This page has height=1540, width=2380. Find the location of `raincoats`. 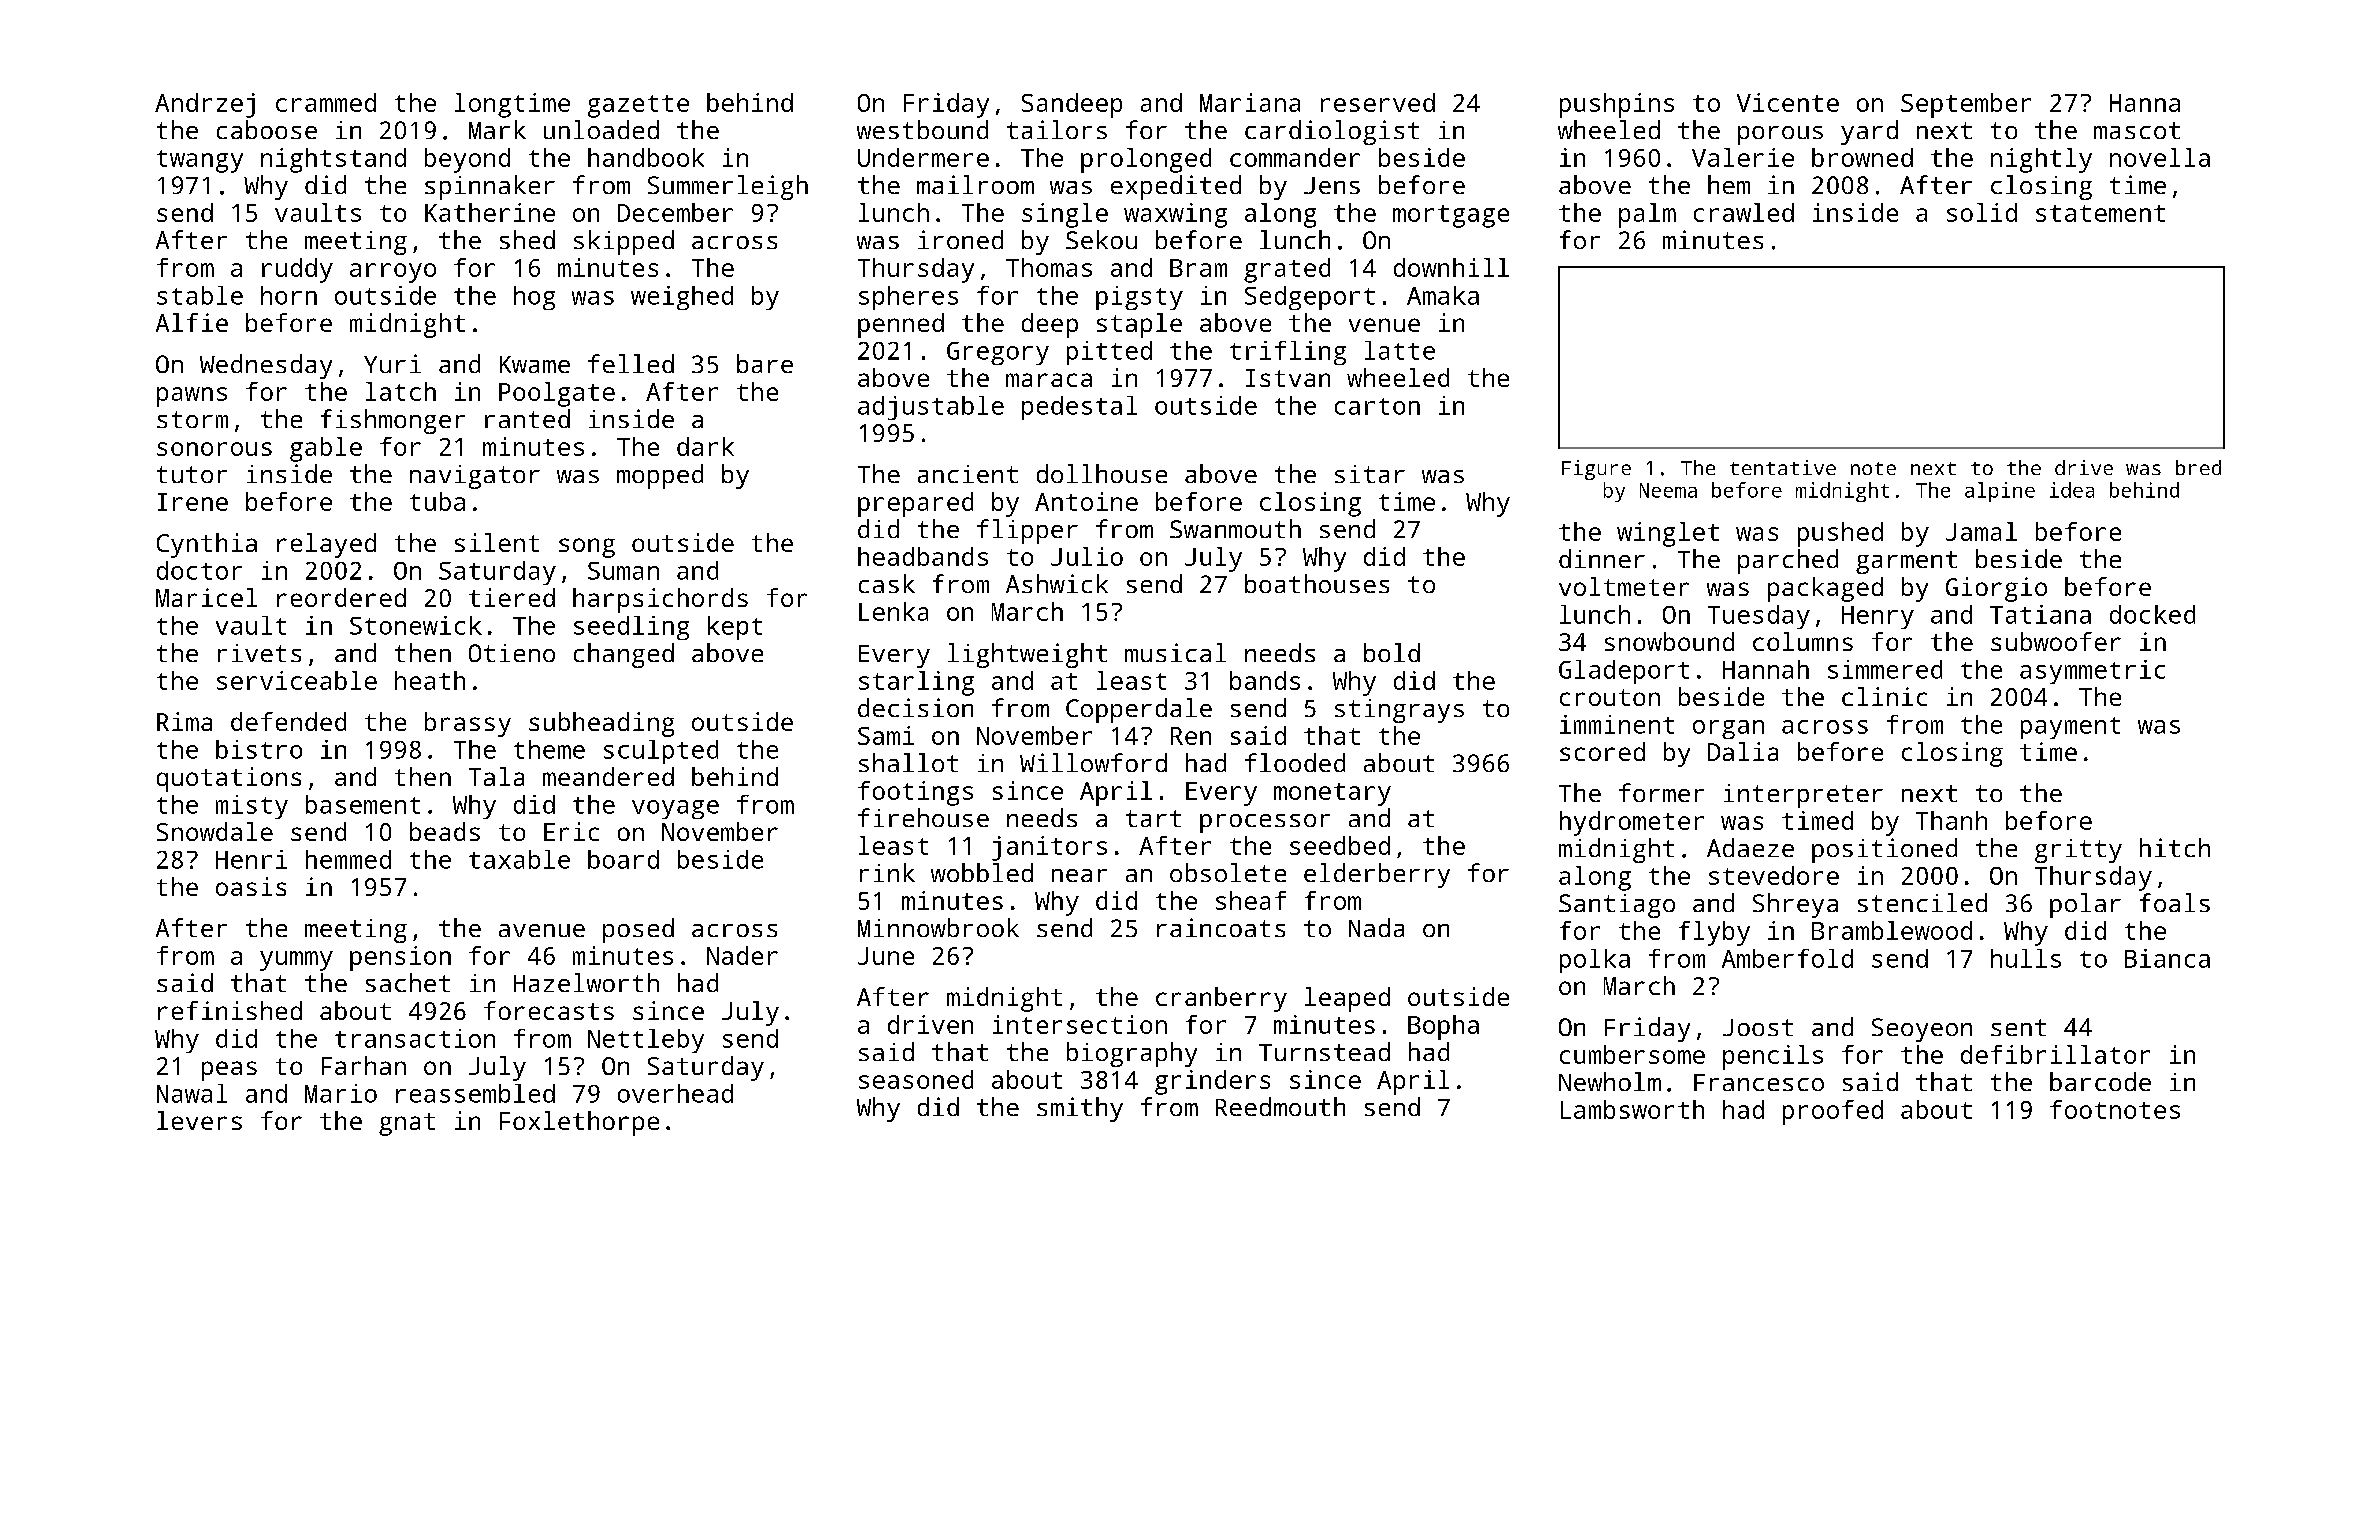

raincoats is located at coordinates (1221, 927).
